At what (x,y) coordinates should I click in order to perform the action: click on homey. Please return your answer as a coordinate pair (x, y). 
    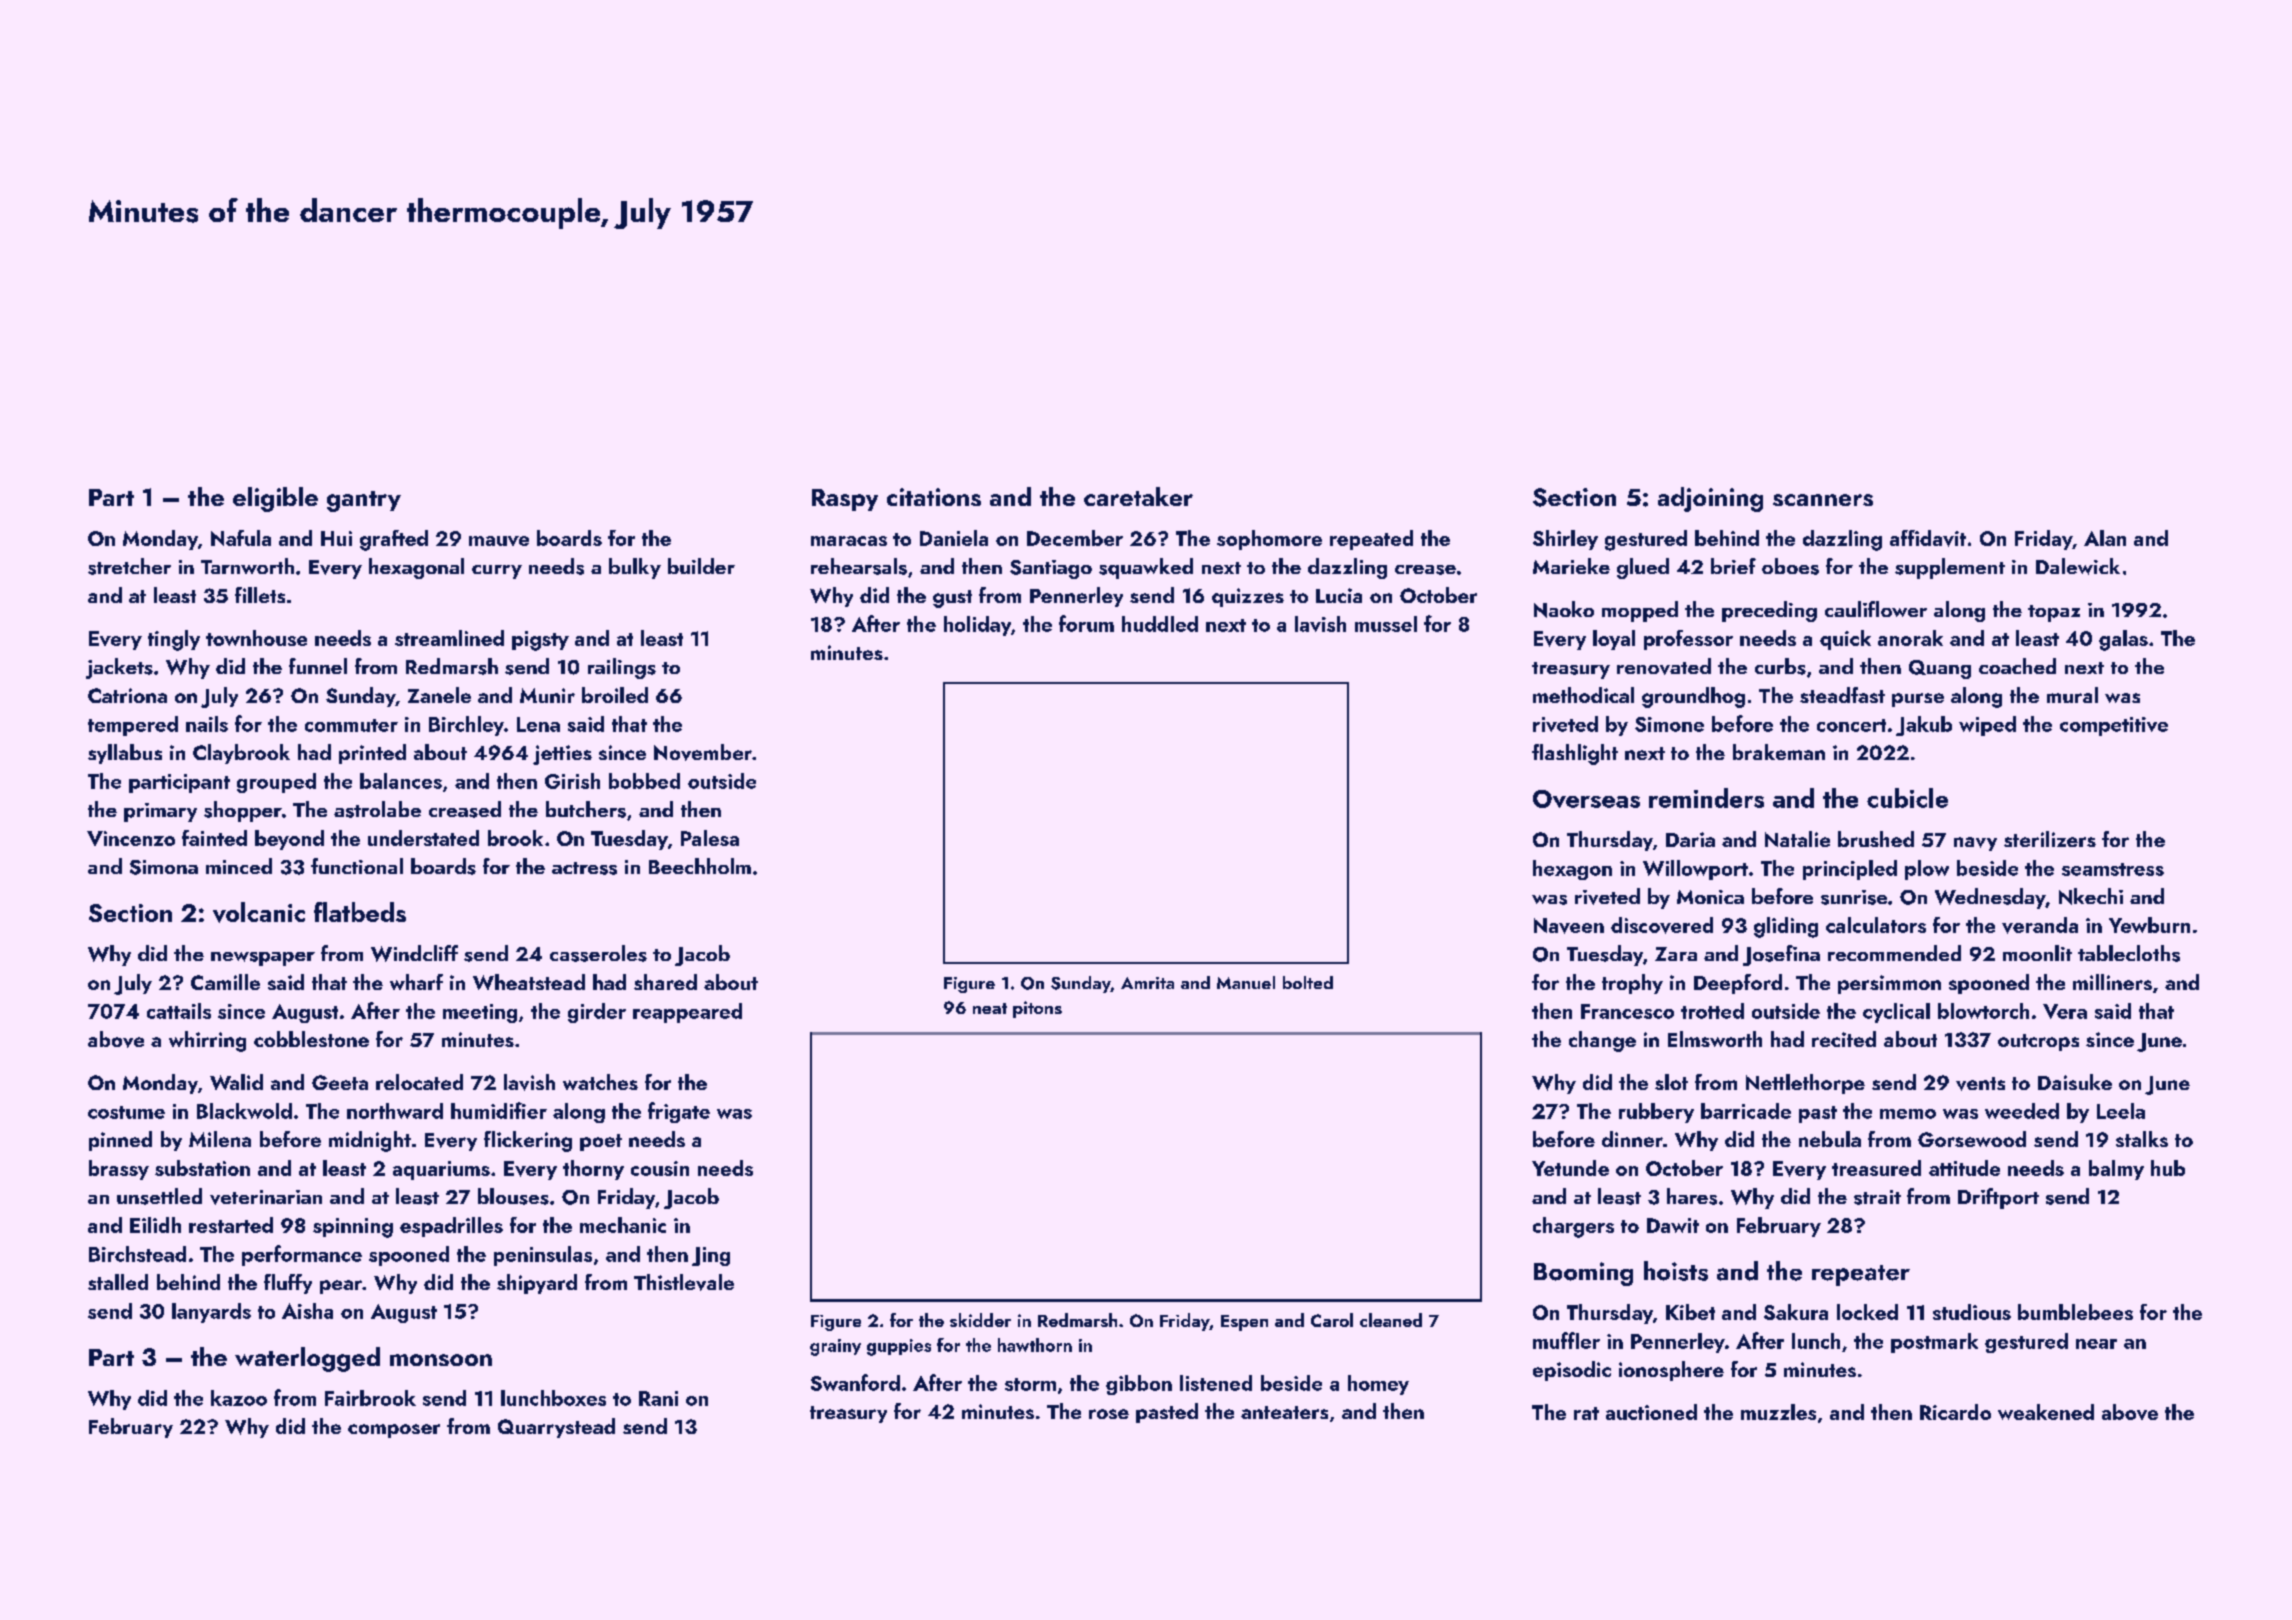
    Looking at the image, I should click on (1378, 1385).
